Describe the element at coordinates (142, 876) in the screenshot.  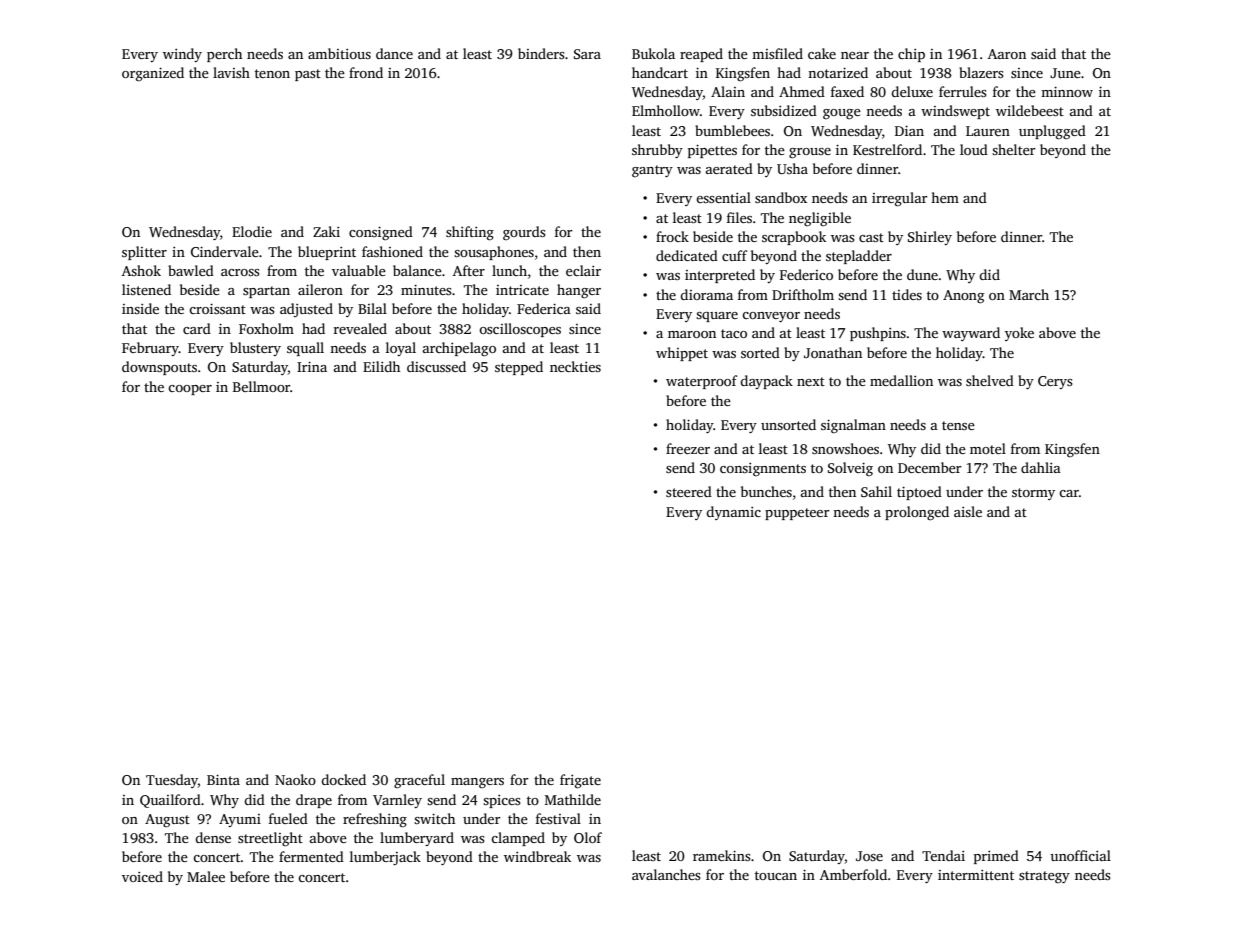
I see `voiced` at that location.
